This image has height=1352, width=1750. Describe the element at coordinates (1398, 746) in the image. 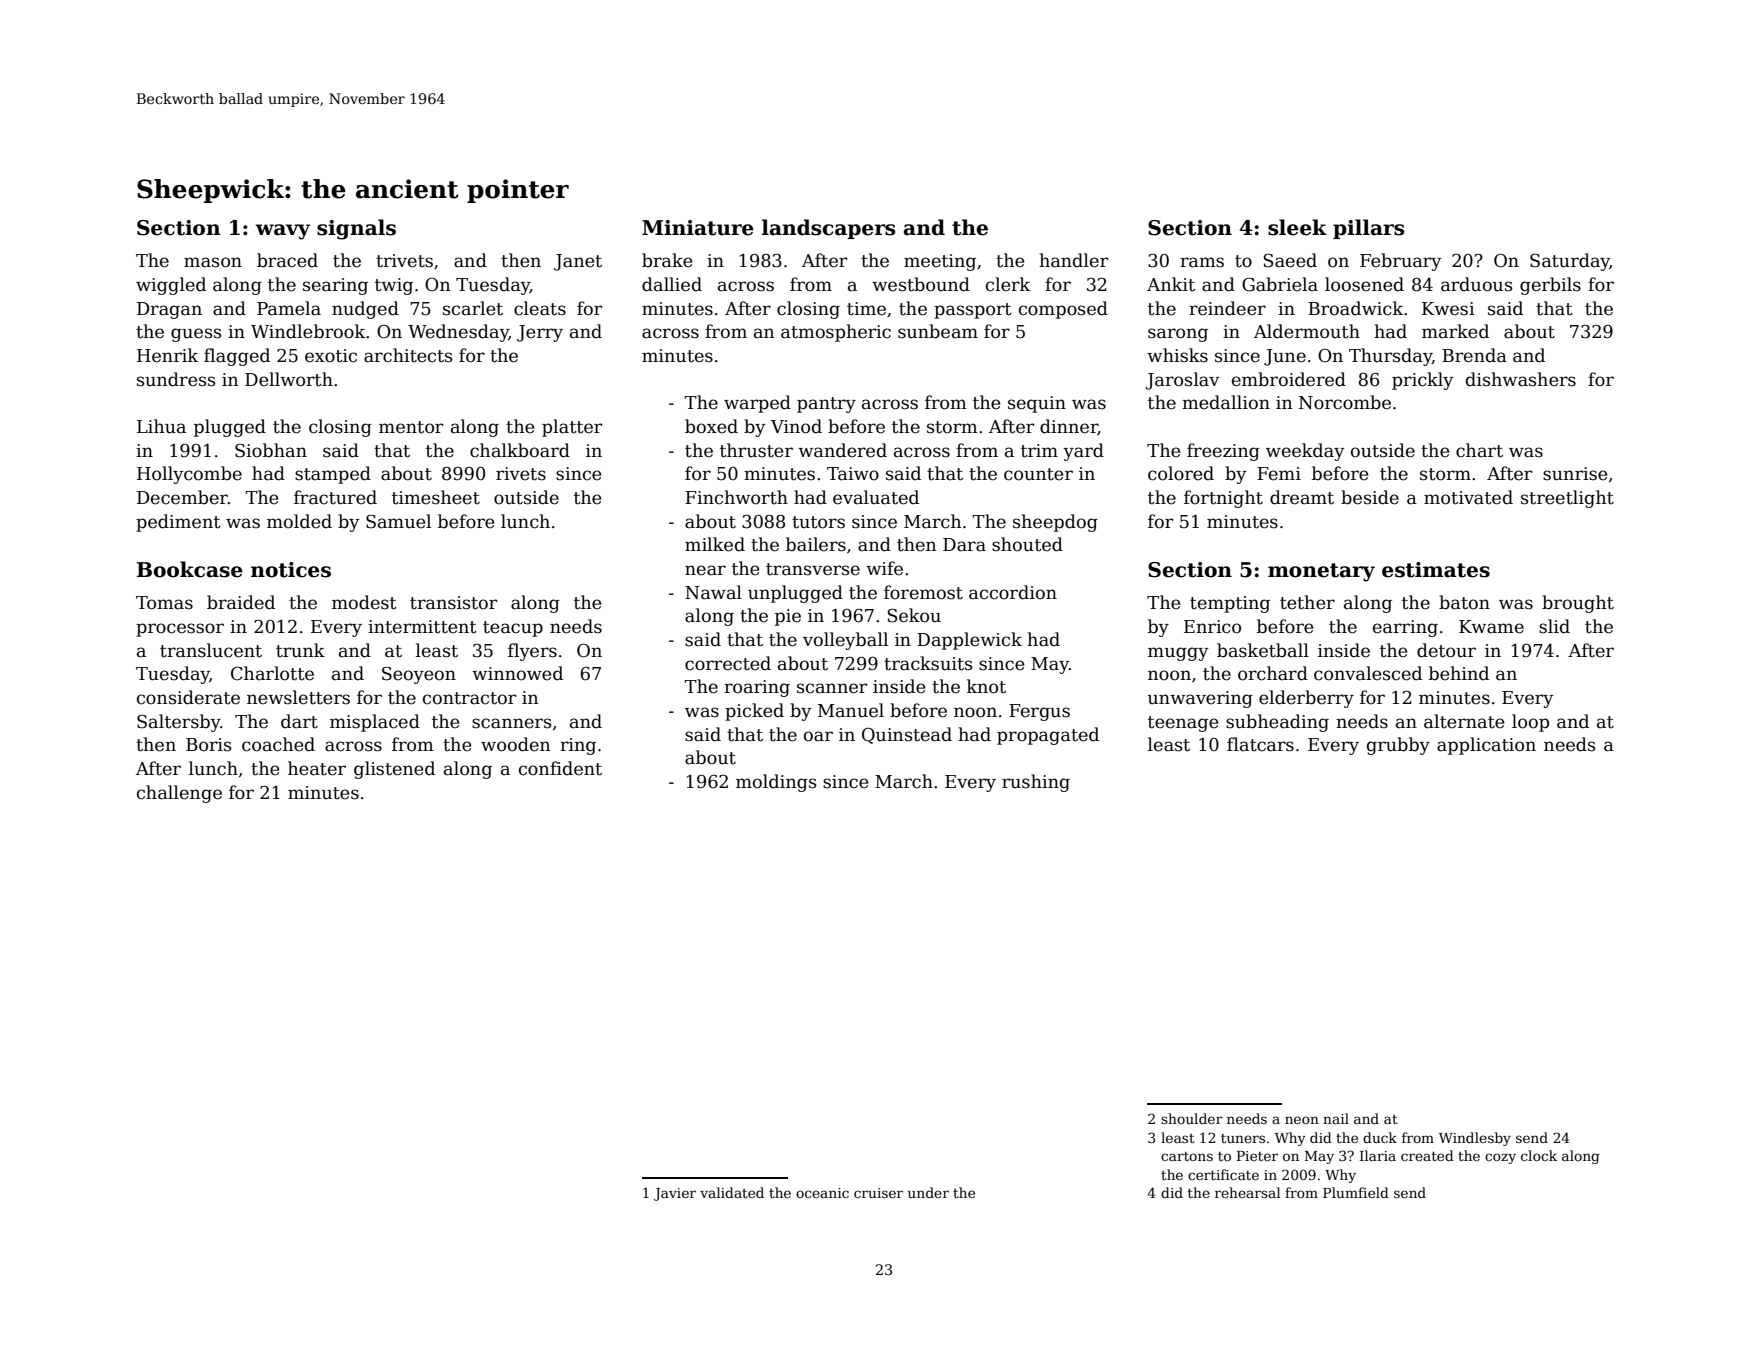

I see `grubby` at that location.
